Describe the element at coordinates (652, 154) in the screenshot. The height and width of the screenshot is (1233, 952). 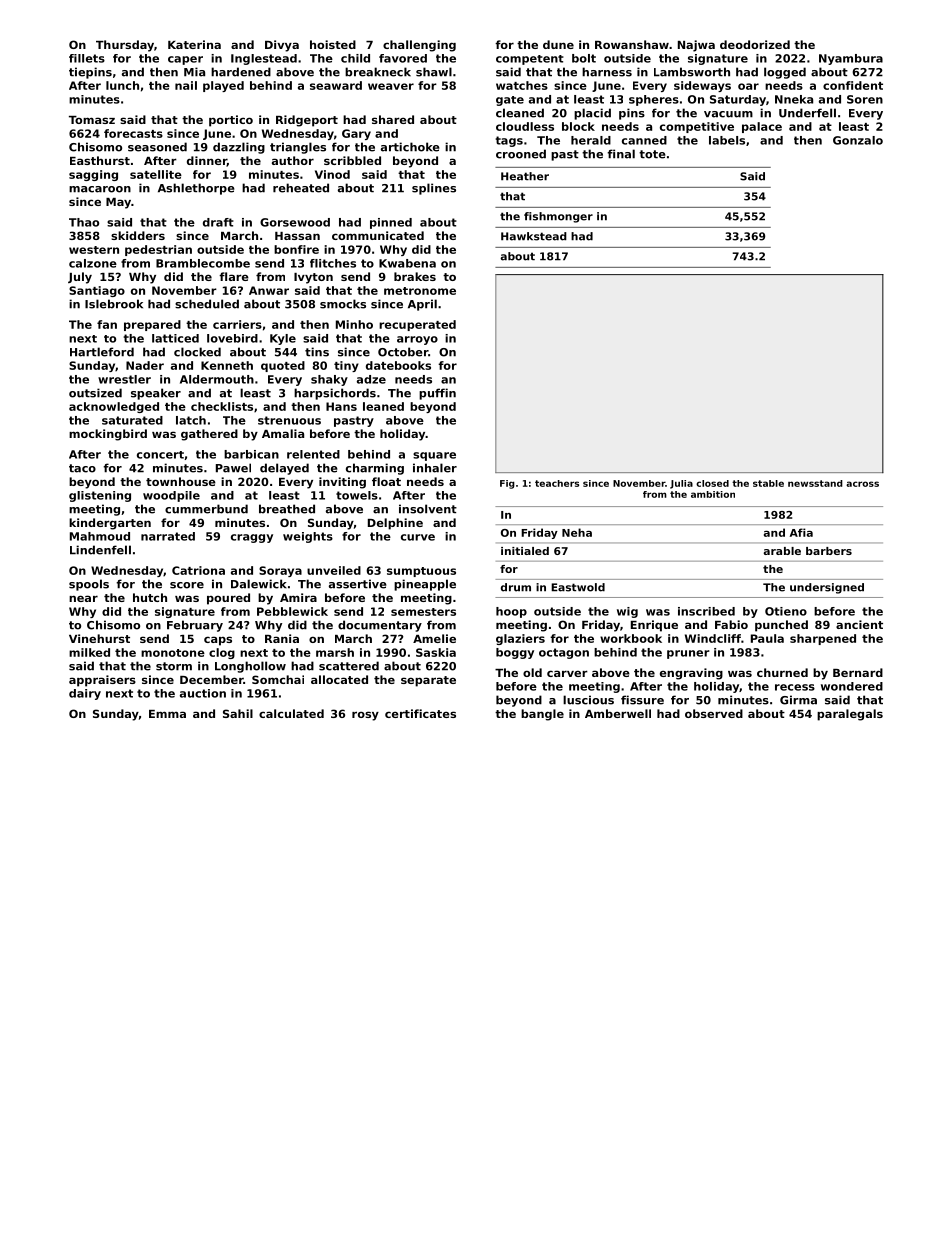
I see `tote` at that location.
